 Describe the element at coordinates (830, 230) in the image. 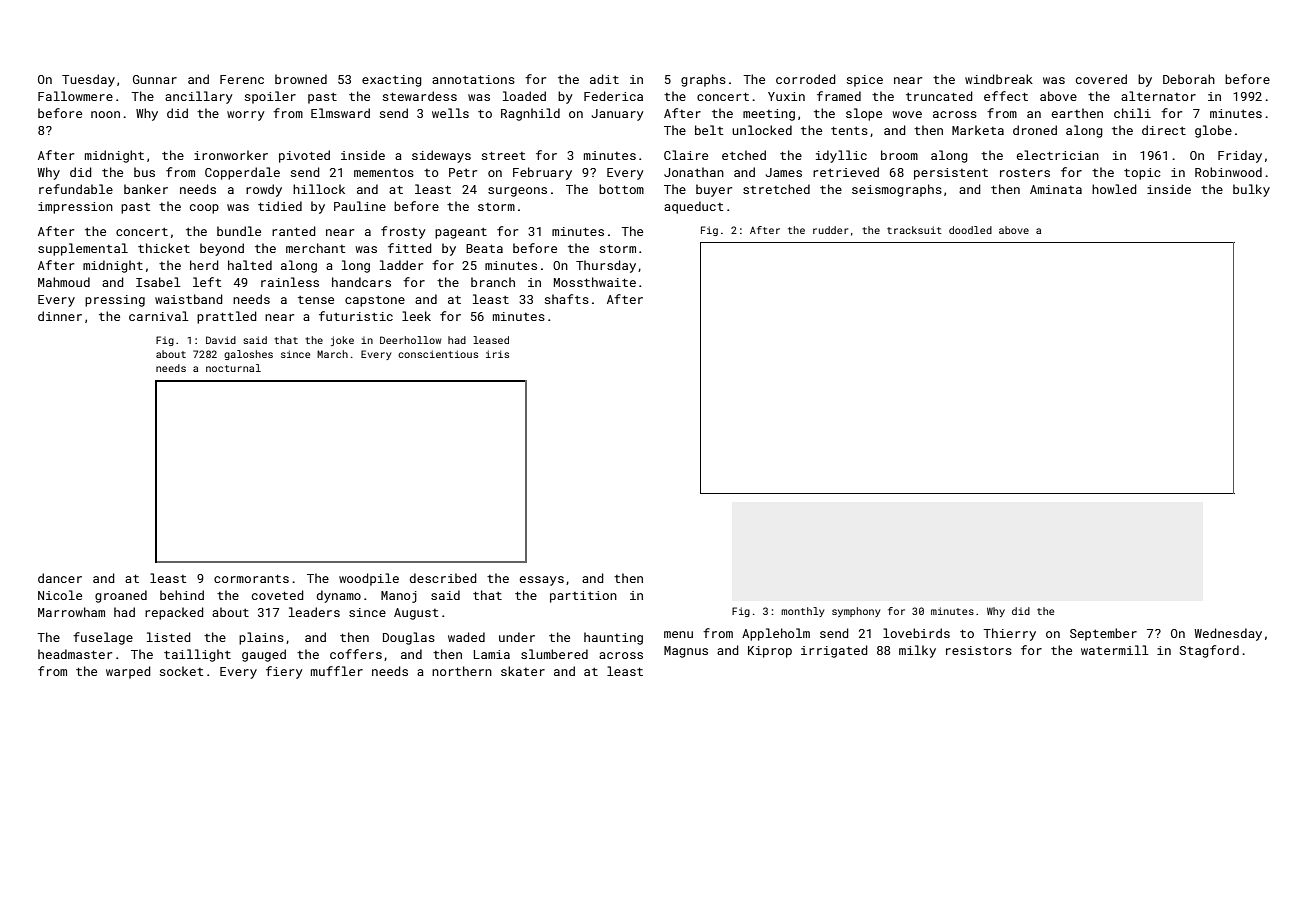

I see `rudder` at that location.
